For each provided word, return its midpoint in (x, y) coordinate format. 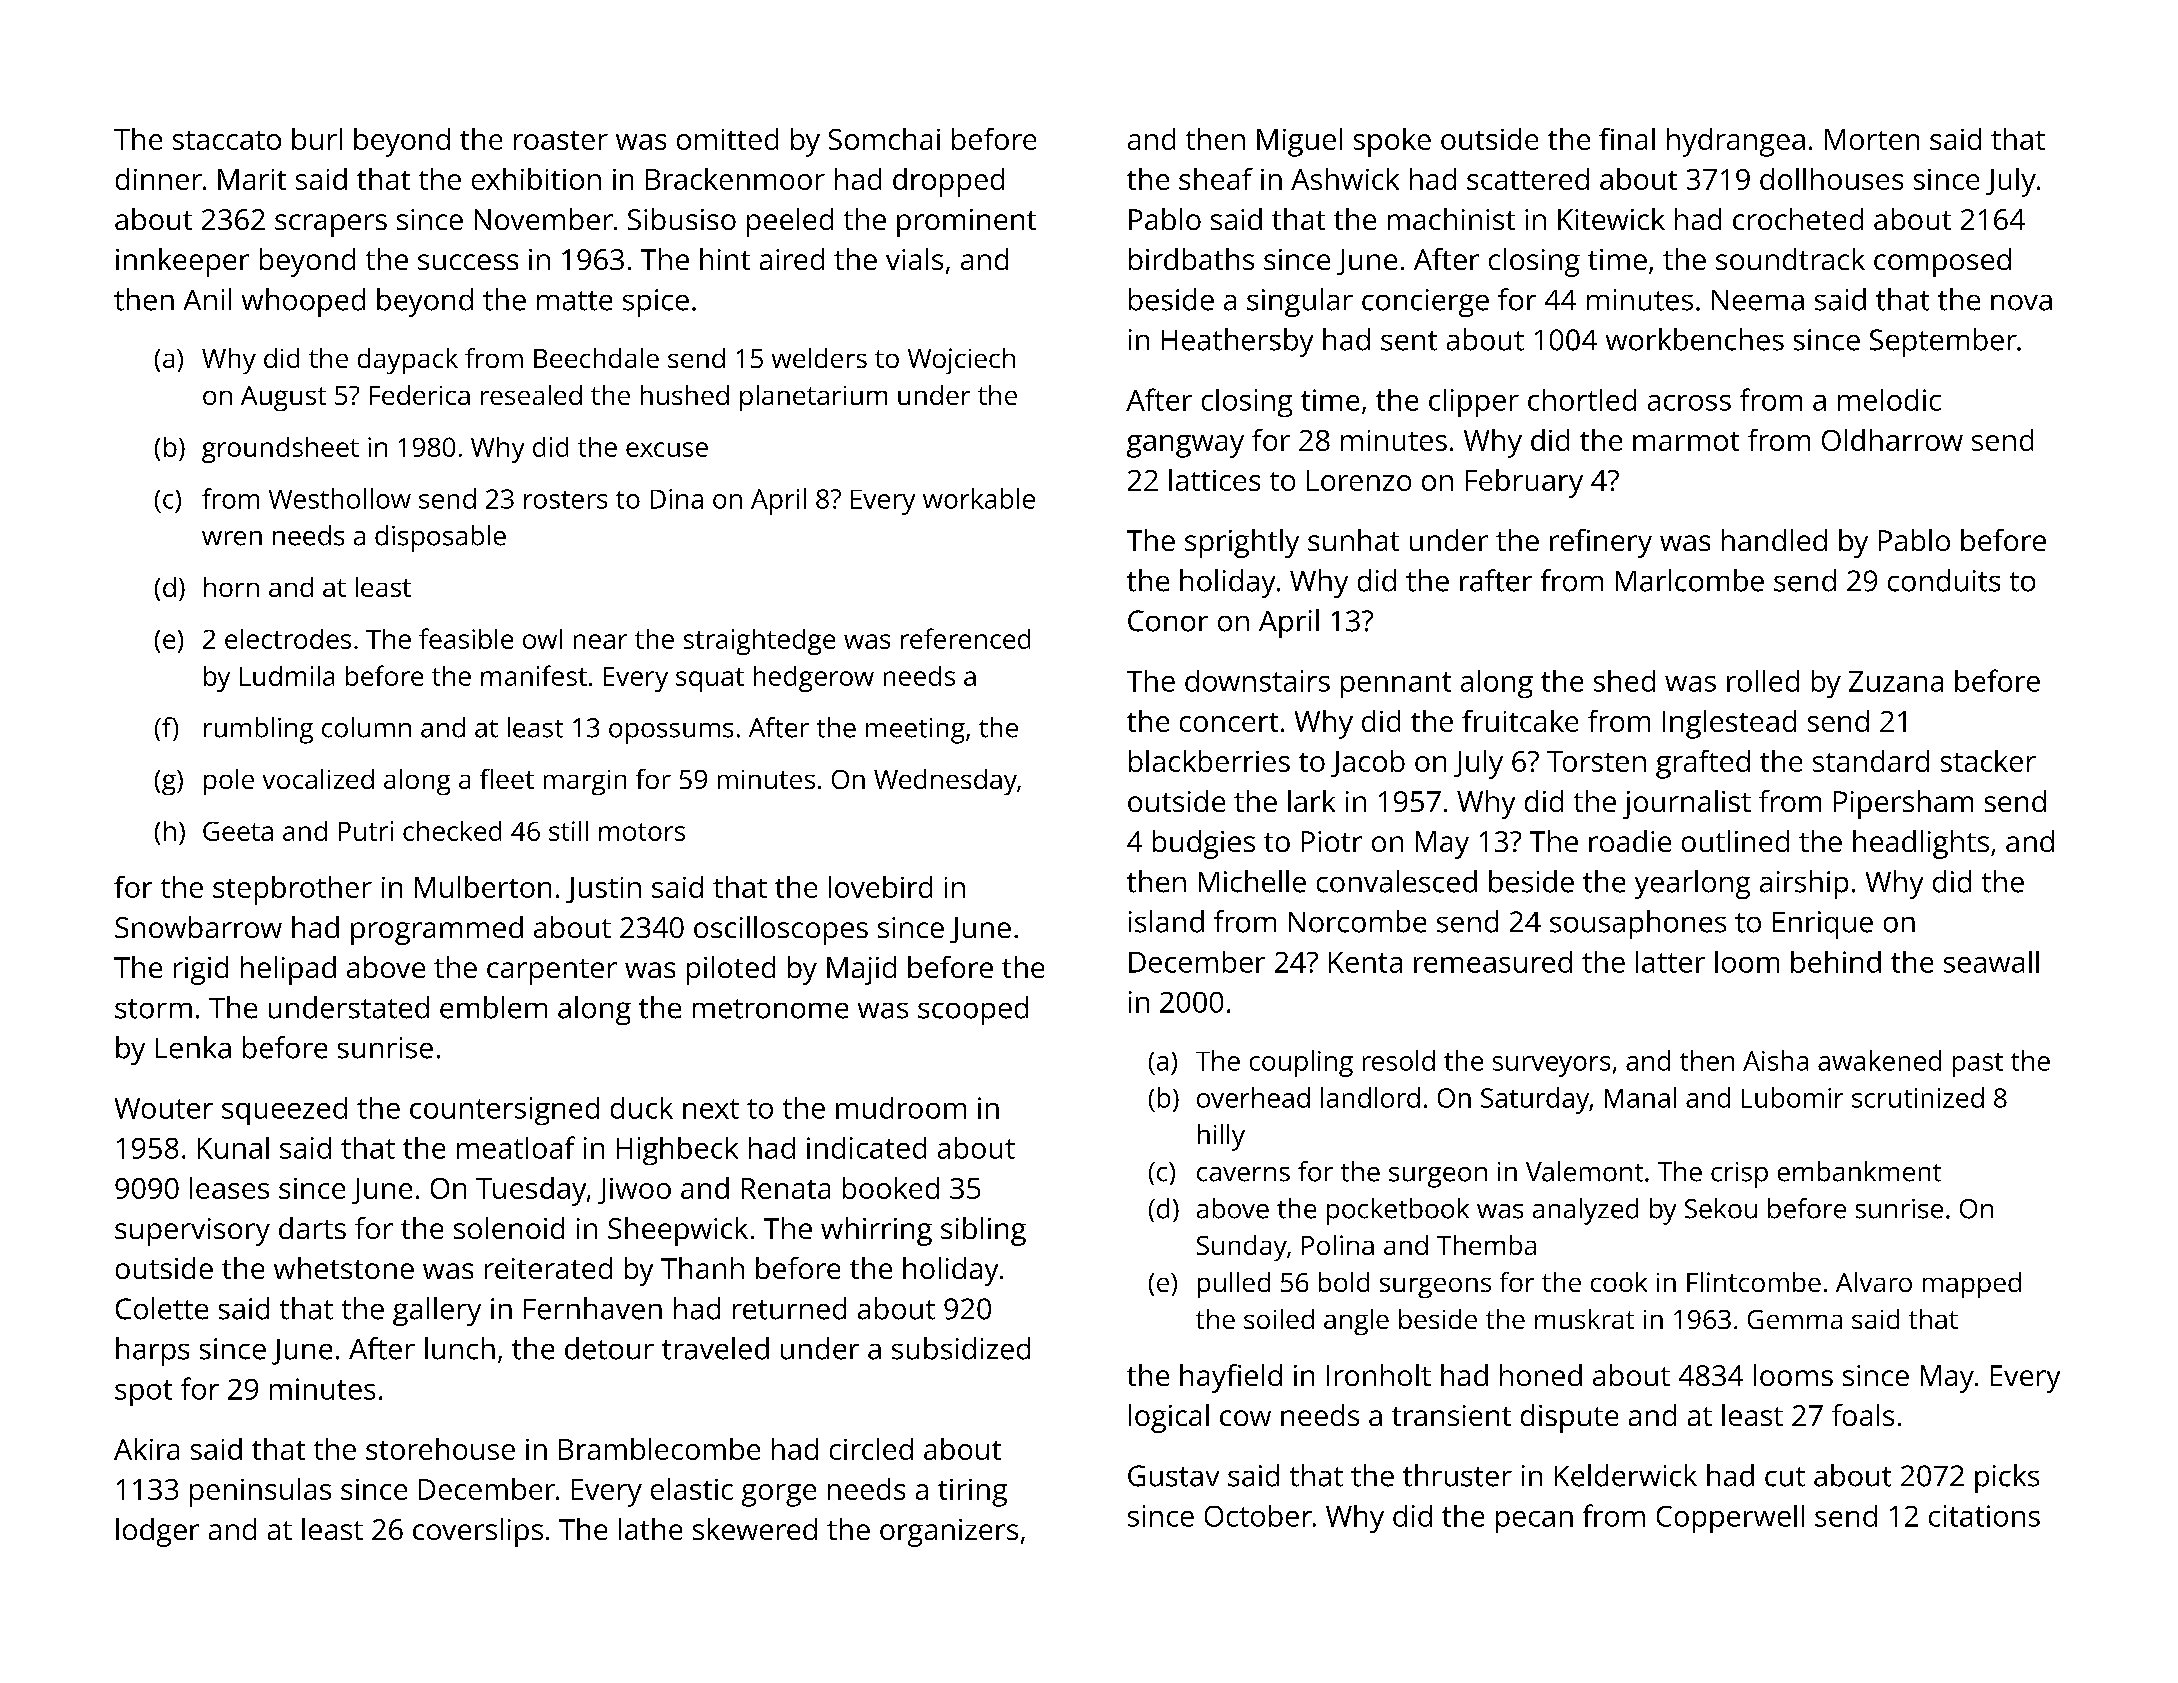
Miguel (1299, 142)
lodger (157, 1532)
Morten (1872, 139)
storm (153, 1009)
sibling (983, 1231)
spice (656, 303)
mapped (1972, 1285)
